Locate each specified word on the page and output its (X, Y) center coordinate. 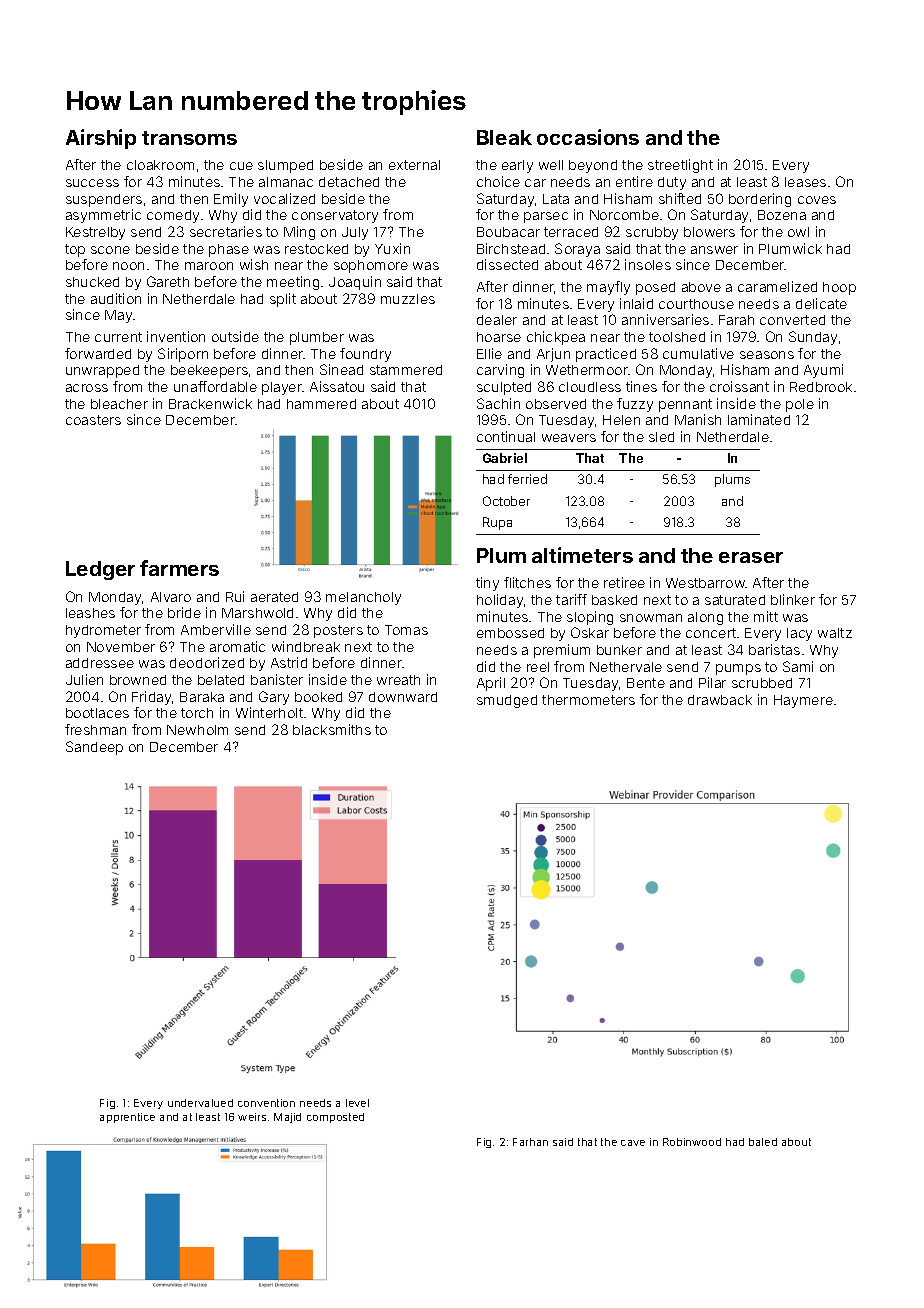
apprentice (127, 1118)
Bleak (504, 137)
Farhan (530, 1142)
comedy (173, 216)
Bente (646, 683)
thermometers (588, 700)
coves (817, 200)
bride (184, 612)
